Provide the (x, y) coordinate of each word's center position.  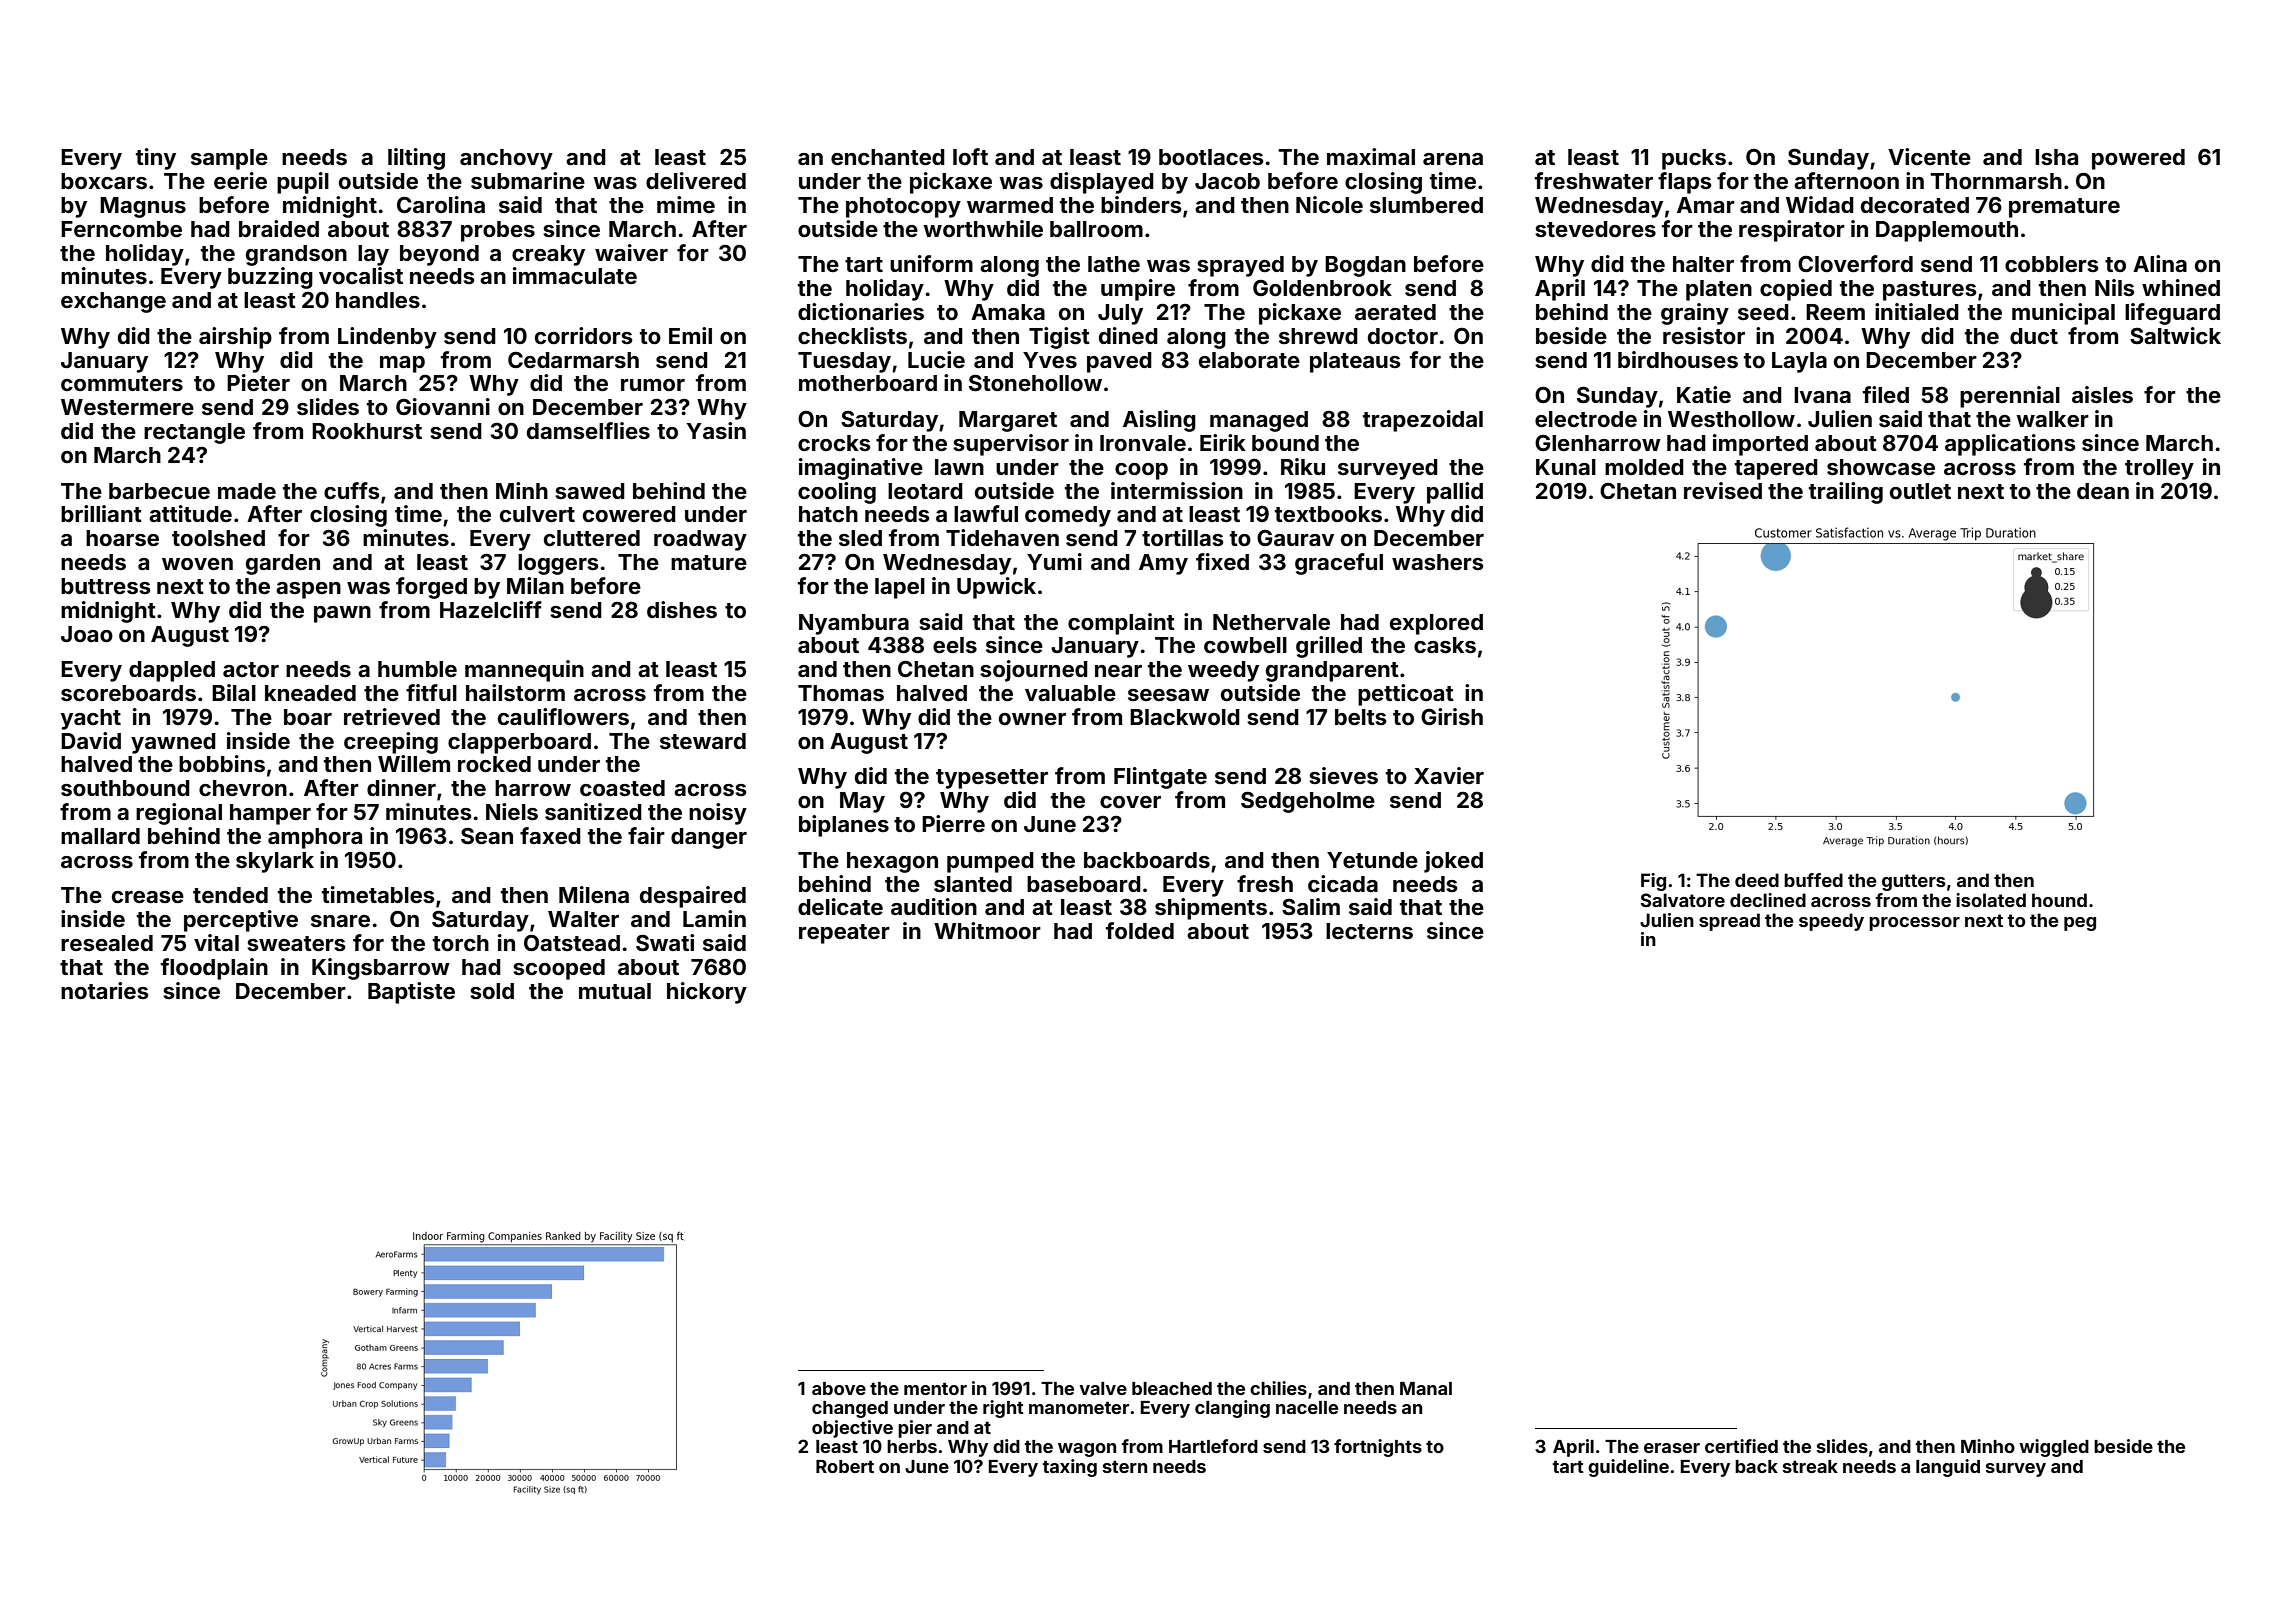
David (91, 740)
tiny (156, 159)
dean (2103, 491)
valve (1103, 1388)
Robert (845, 1466)
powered (2138, 159)
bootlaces (1211, 157)
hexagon (892, 862)
